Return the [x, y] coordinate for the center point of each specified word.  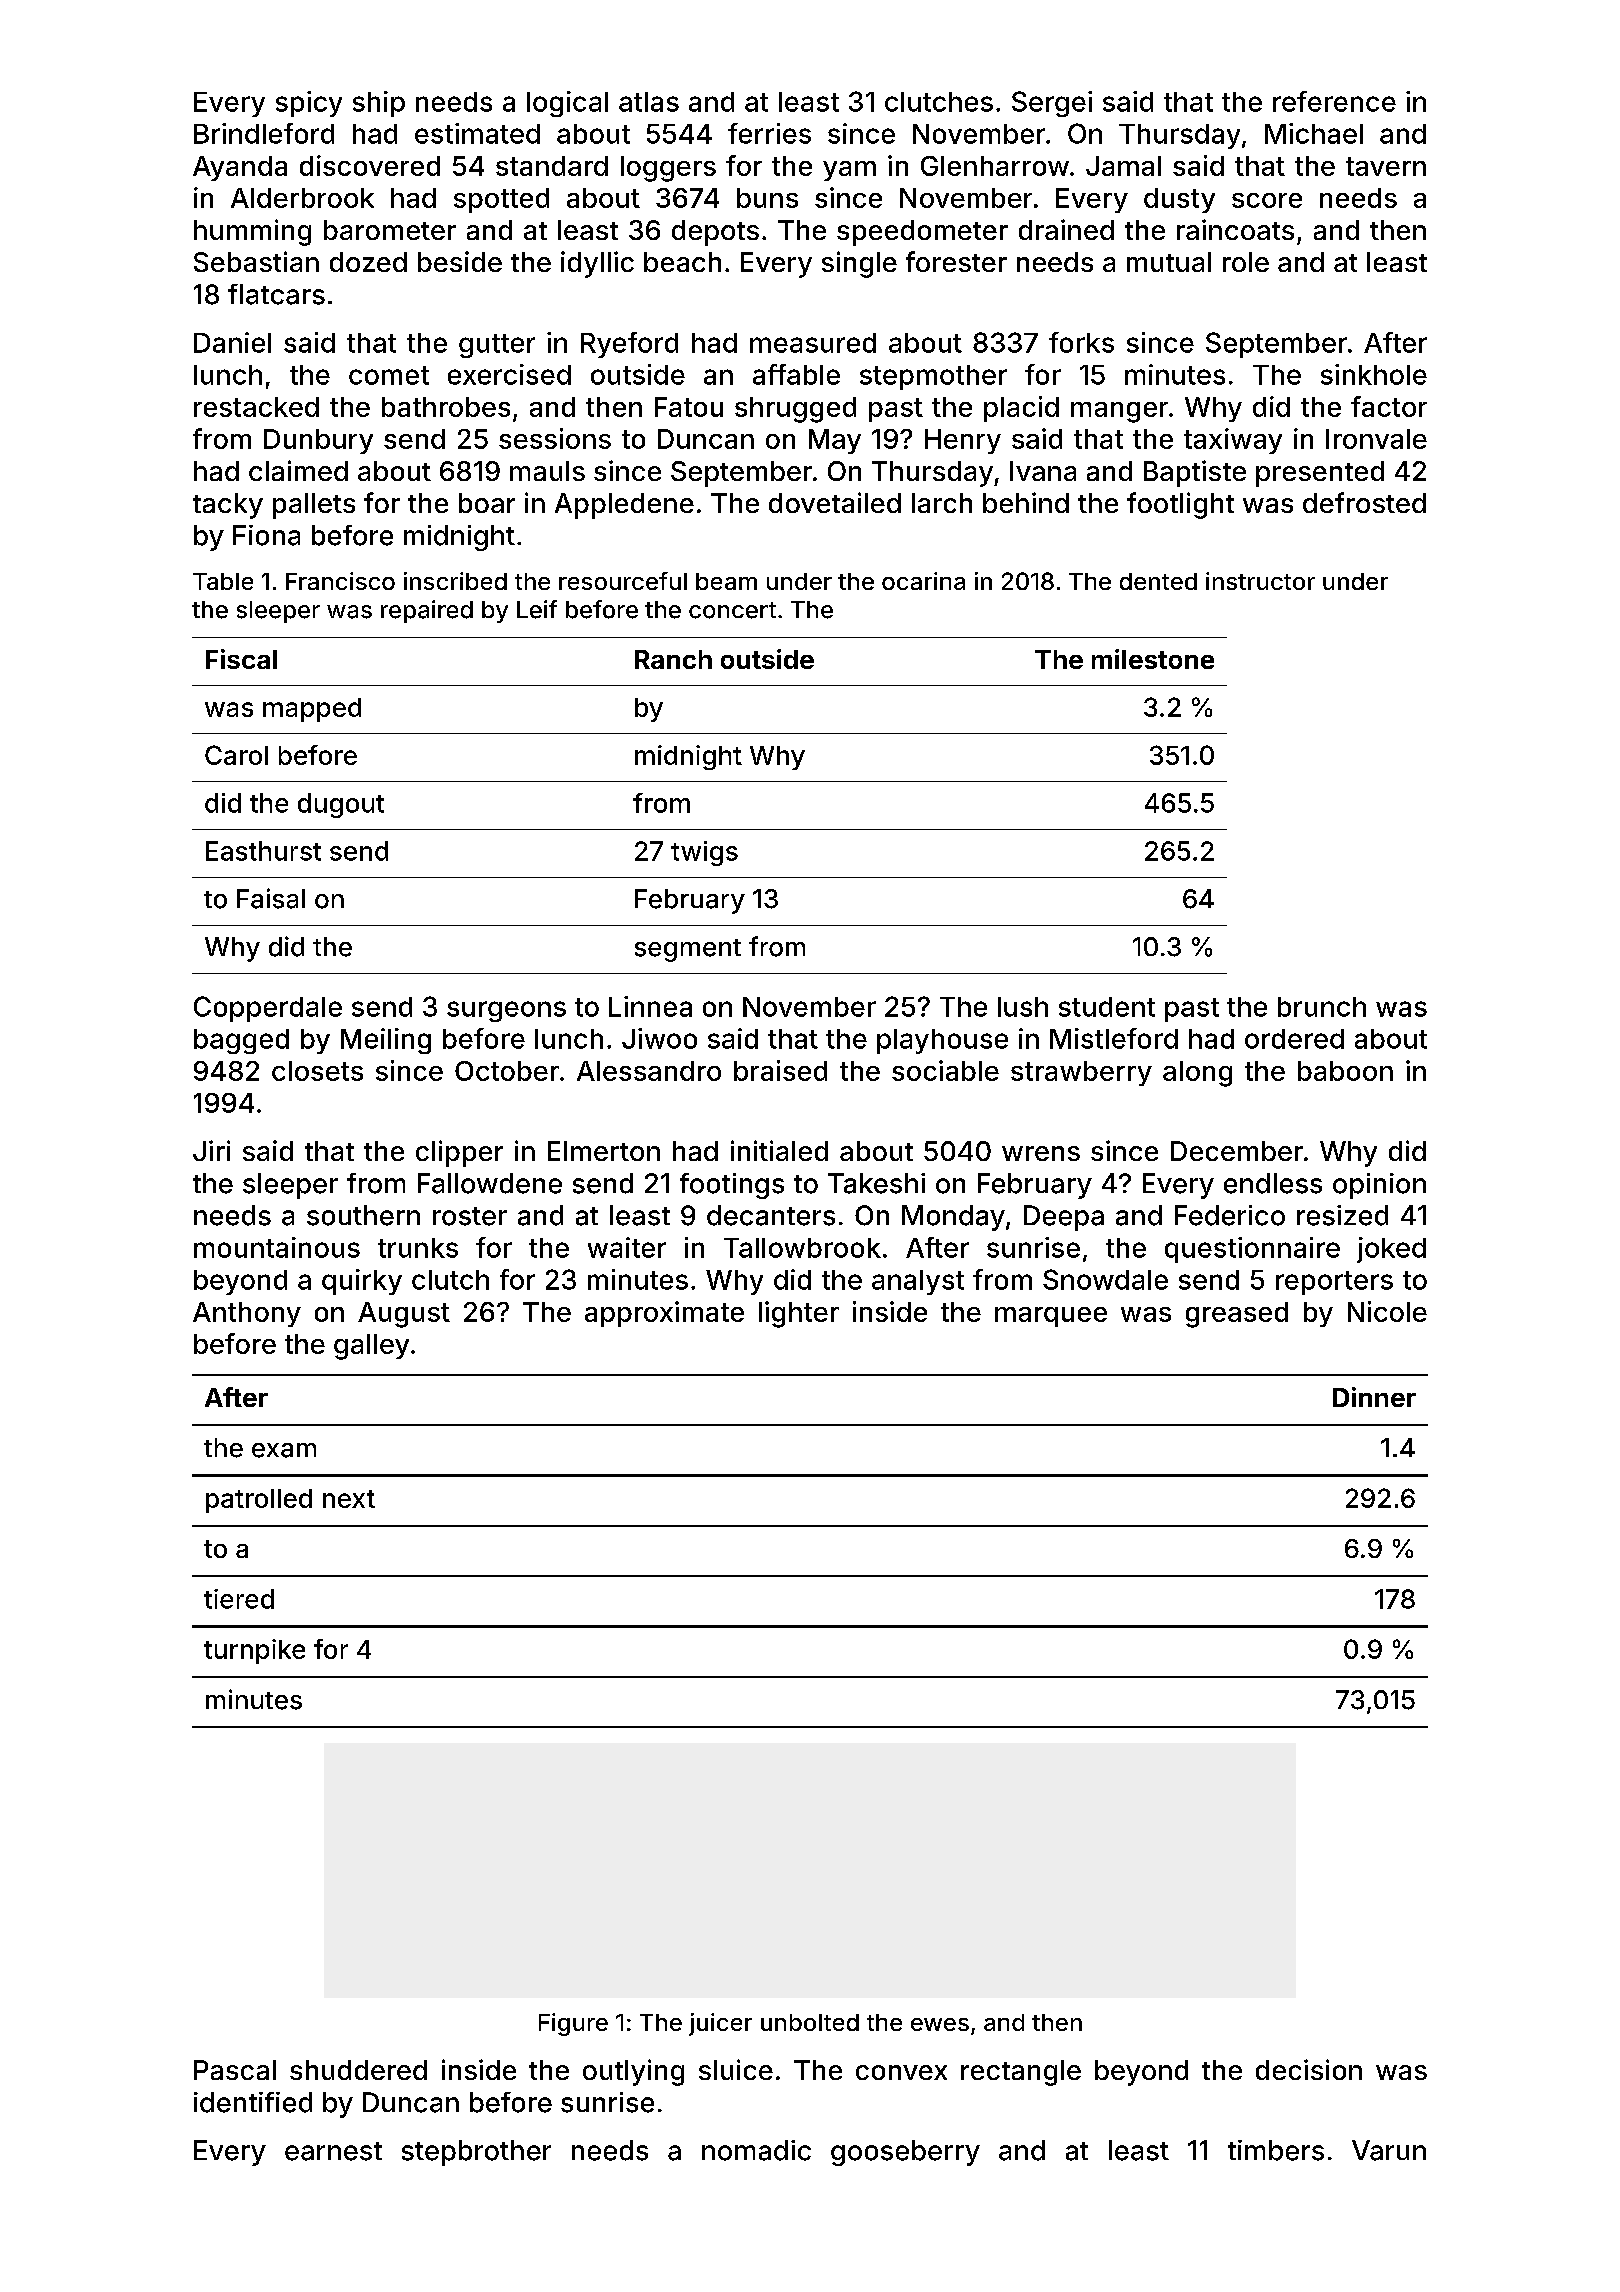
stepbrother [476, 2153]
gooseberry [905, 2153]
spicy [309, 104]
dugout [341, 805]
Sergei [1052, 104]
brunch [1322, 1007]
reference [1334, 101]
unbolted [810, 2022]
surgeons [506, 1011]
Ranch [673, 659]
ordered [1294, 1039]
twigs [704, 853]
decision [1309, 2069]
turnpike [254, 1651]
